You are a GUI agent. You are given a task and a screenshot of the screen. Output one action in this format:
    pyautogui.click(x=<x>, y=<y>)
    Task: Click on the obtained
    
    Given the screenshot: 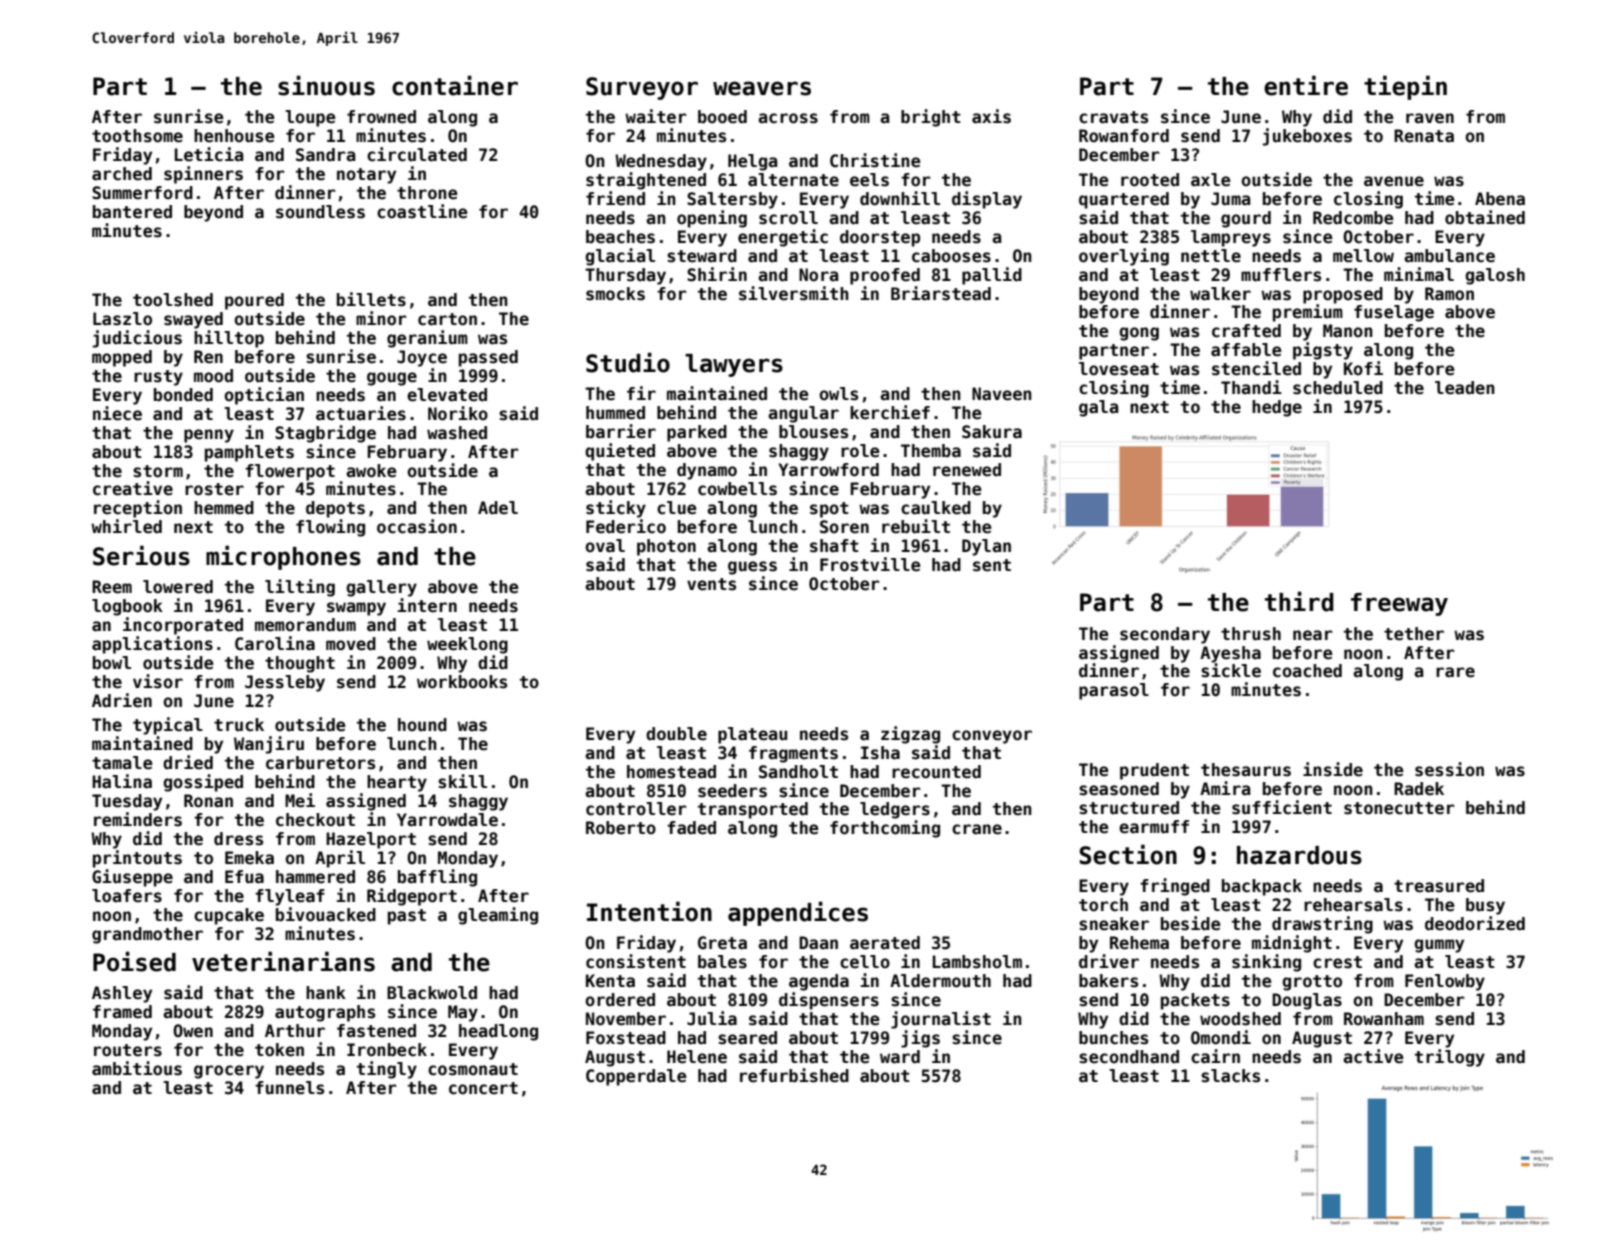 What is the action you would take?
    pyautogui.click(x=1485, y=217)
